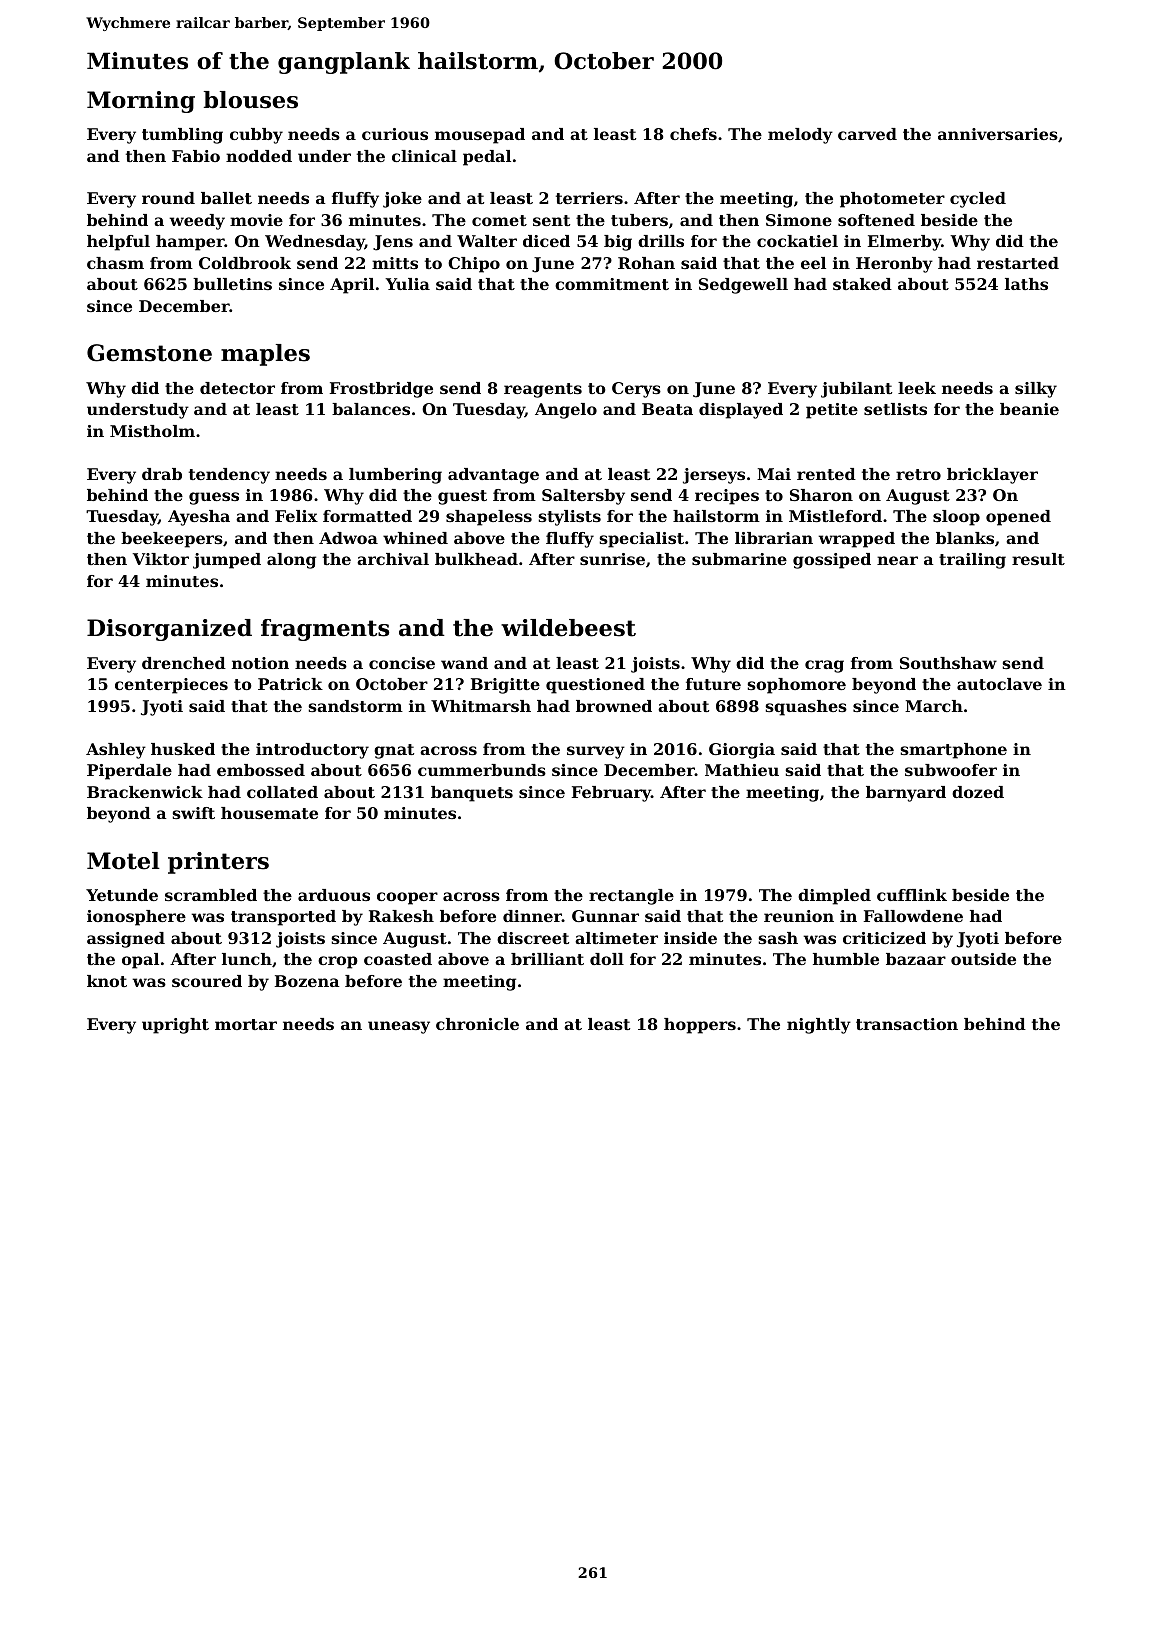  Describe the element at coordinates (307, 981) in the page. I see `Bozena` at that location.
